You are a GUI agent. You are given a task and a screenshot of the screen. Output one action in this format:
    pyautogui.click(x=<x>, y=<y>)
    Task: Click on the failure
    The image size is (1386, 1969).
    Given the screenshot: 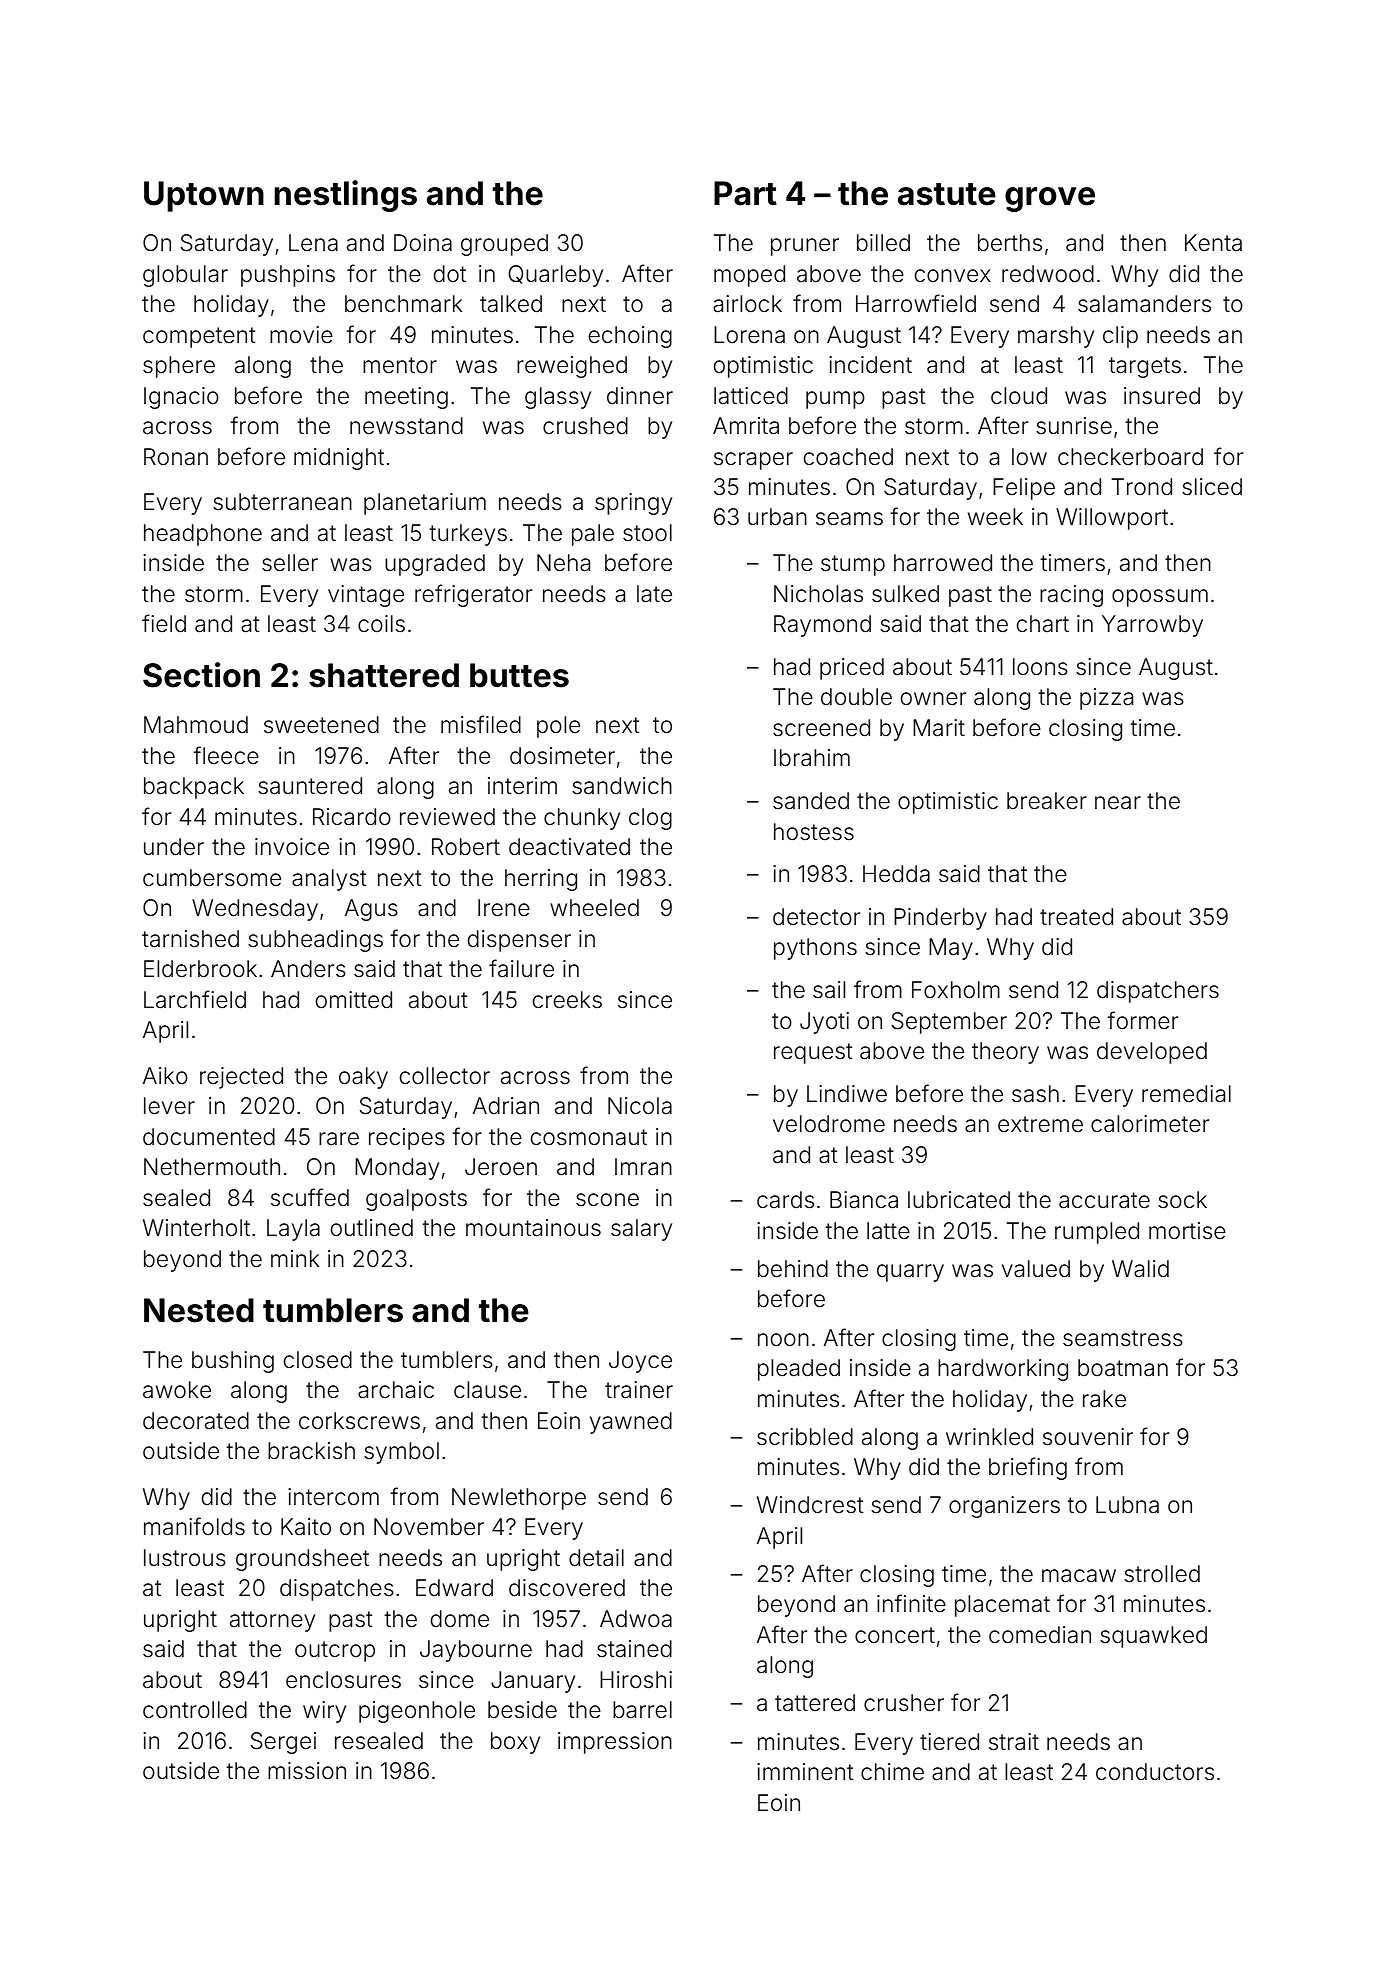 What is the action you would take?
    pyautogui.click(x=521, y=968)
